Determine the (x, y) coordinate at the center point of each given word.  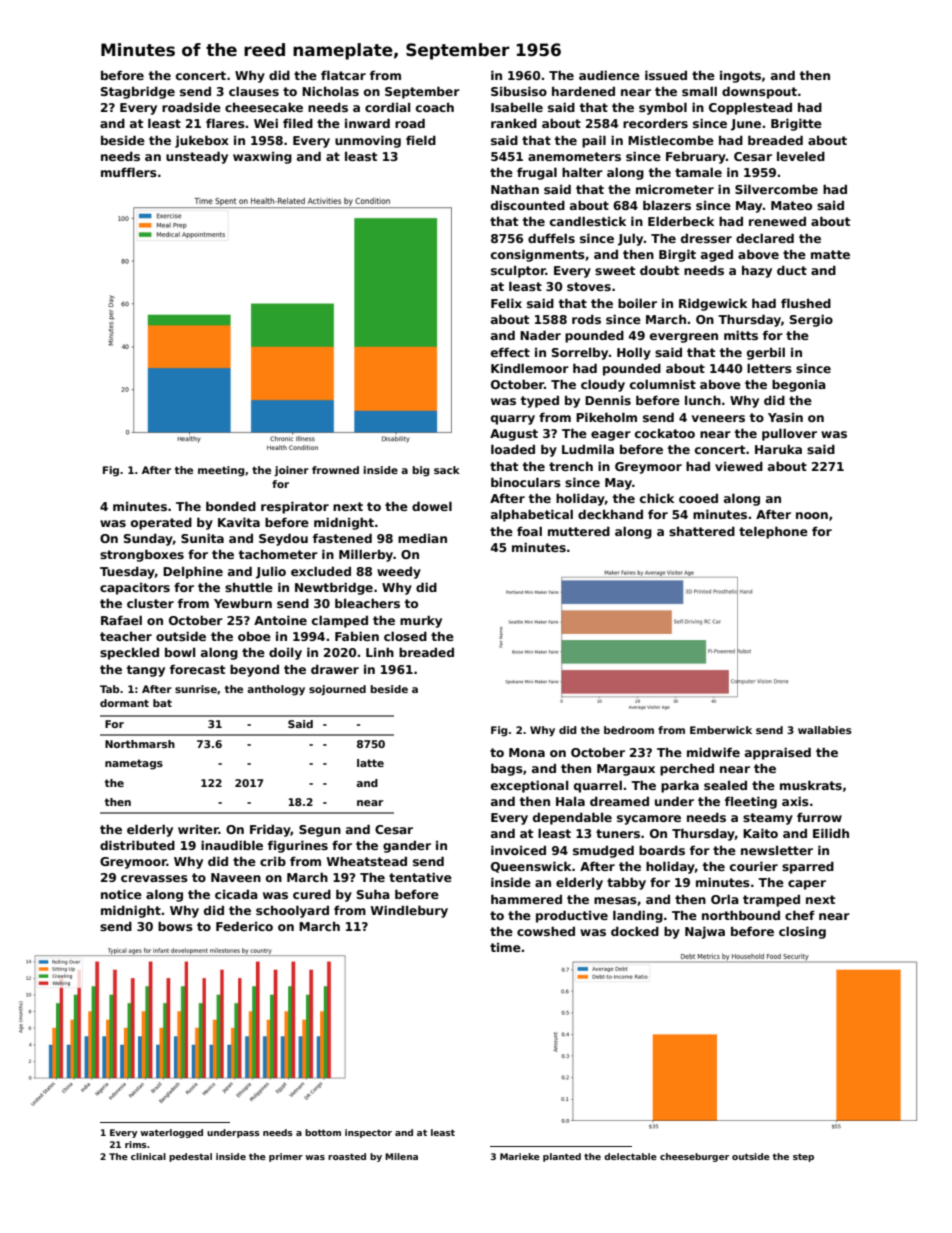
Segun (320, 831)
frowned (335, 470)
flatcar (343, 75)
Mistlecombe (671, 140)
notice (121, 894)
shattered (702, 531)
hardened (583, 91)
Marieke (520, 1156)
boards (662, 850)
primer (286, 1157)
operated (161, 523)
